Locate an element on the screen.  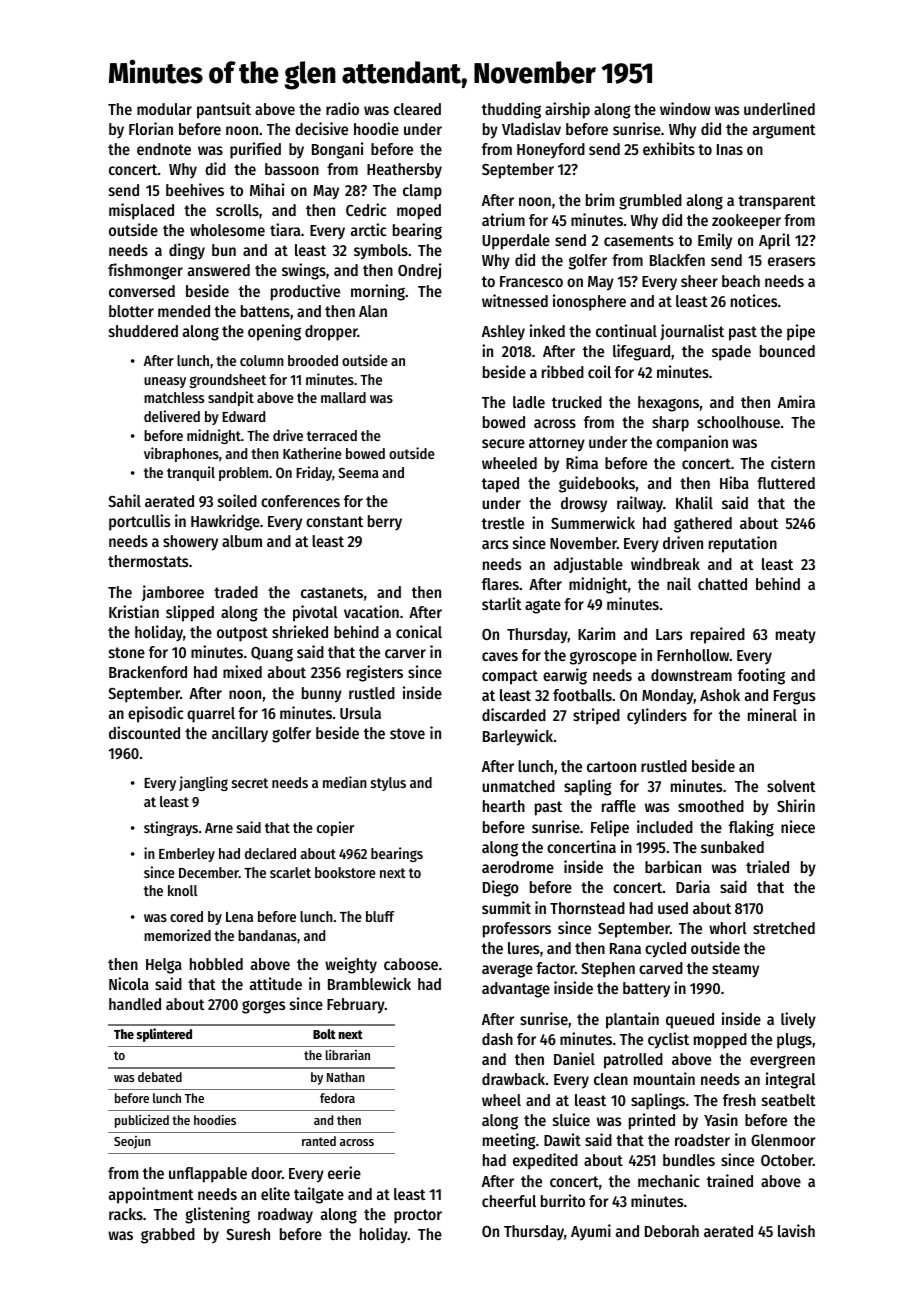
window is located at coordinates (685, 108).
